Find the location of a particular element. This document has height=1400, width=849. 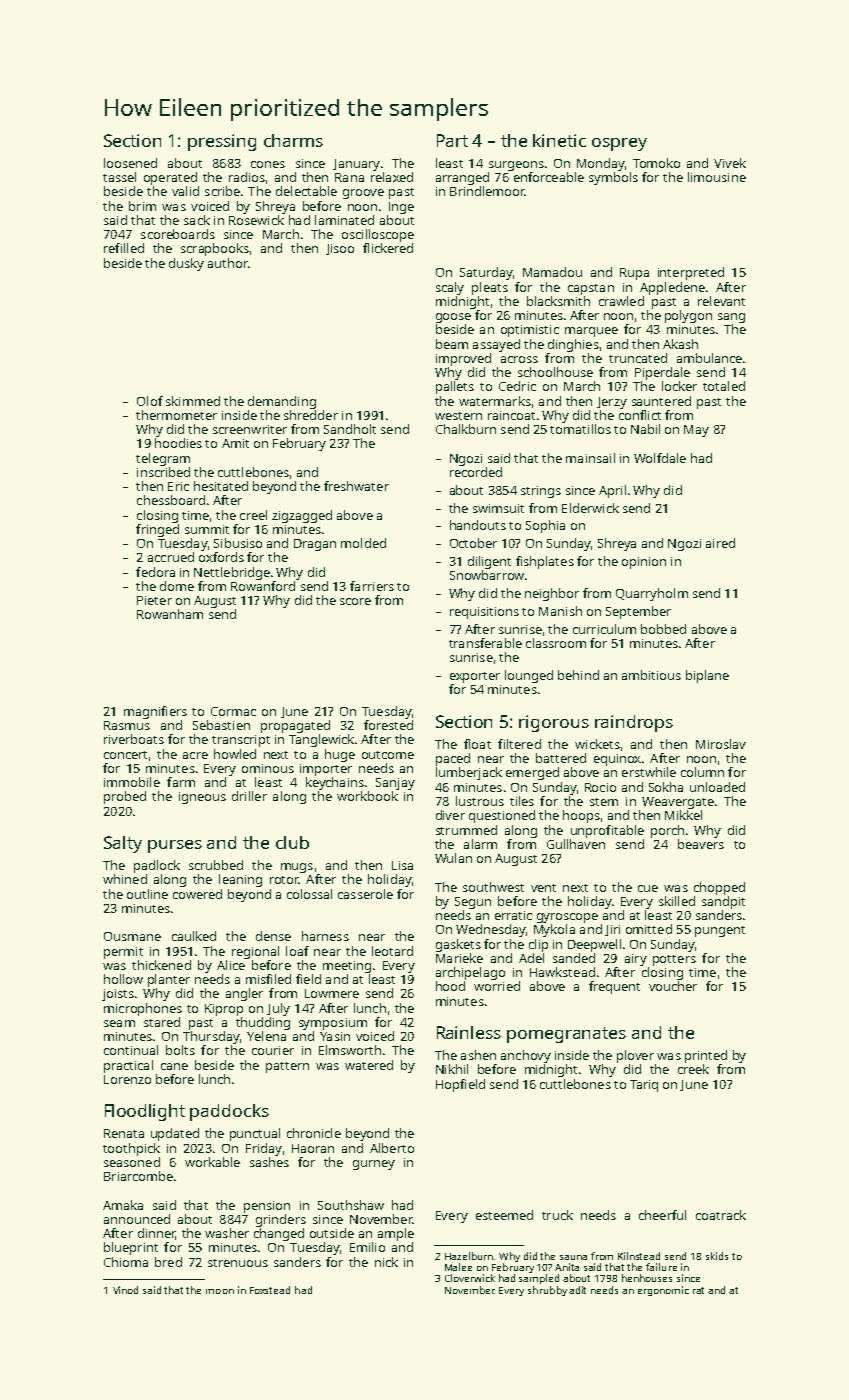

charms is located at coordinates (293, 140).
